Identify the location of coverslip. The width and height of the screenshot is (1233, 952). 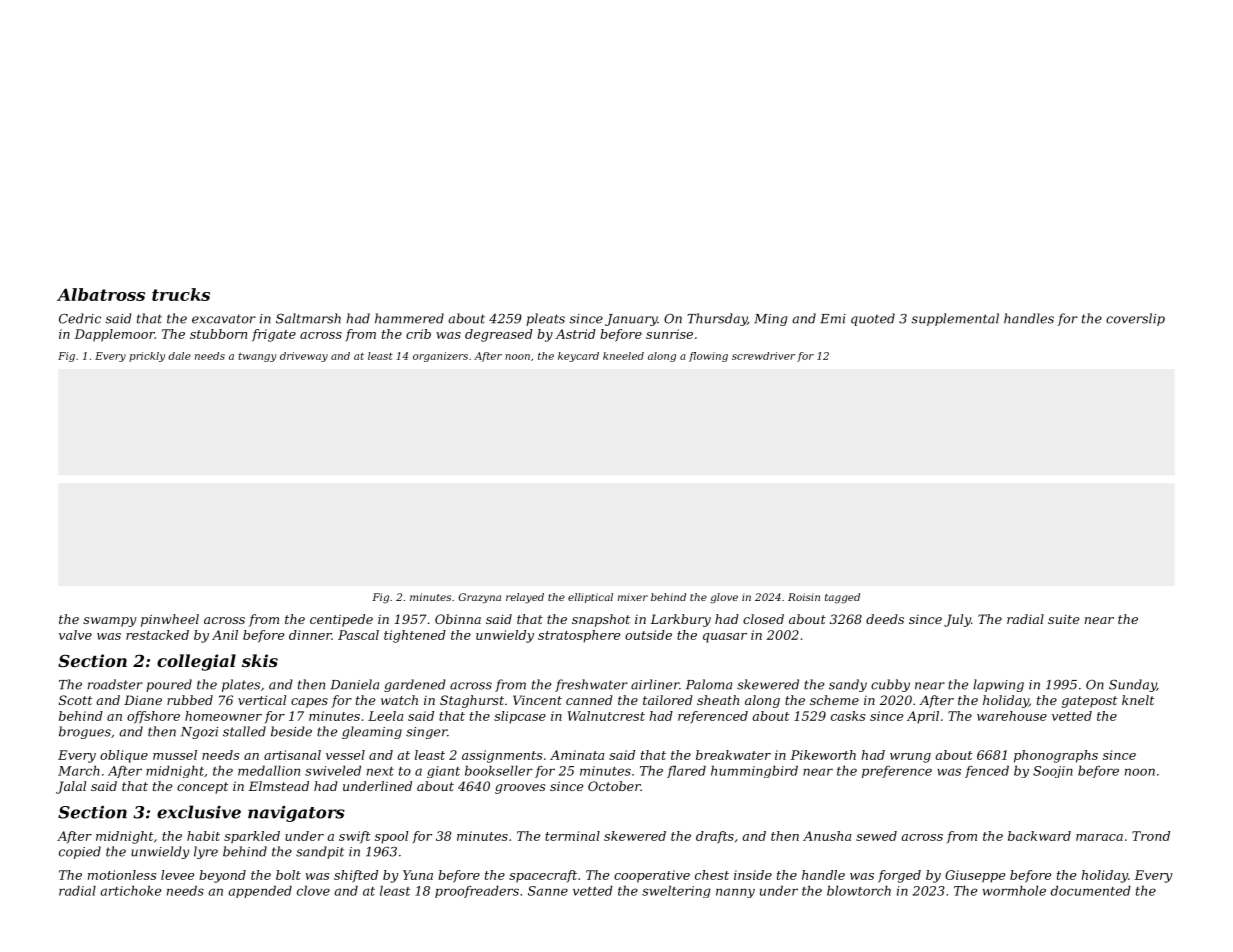
(1135, 319).
